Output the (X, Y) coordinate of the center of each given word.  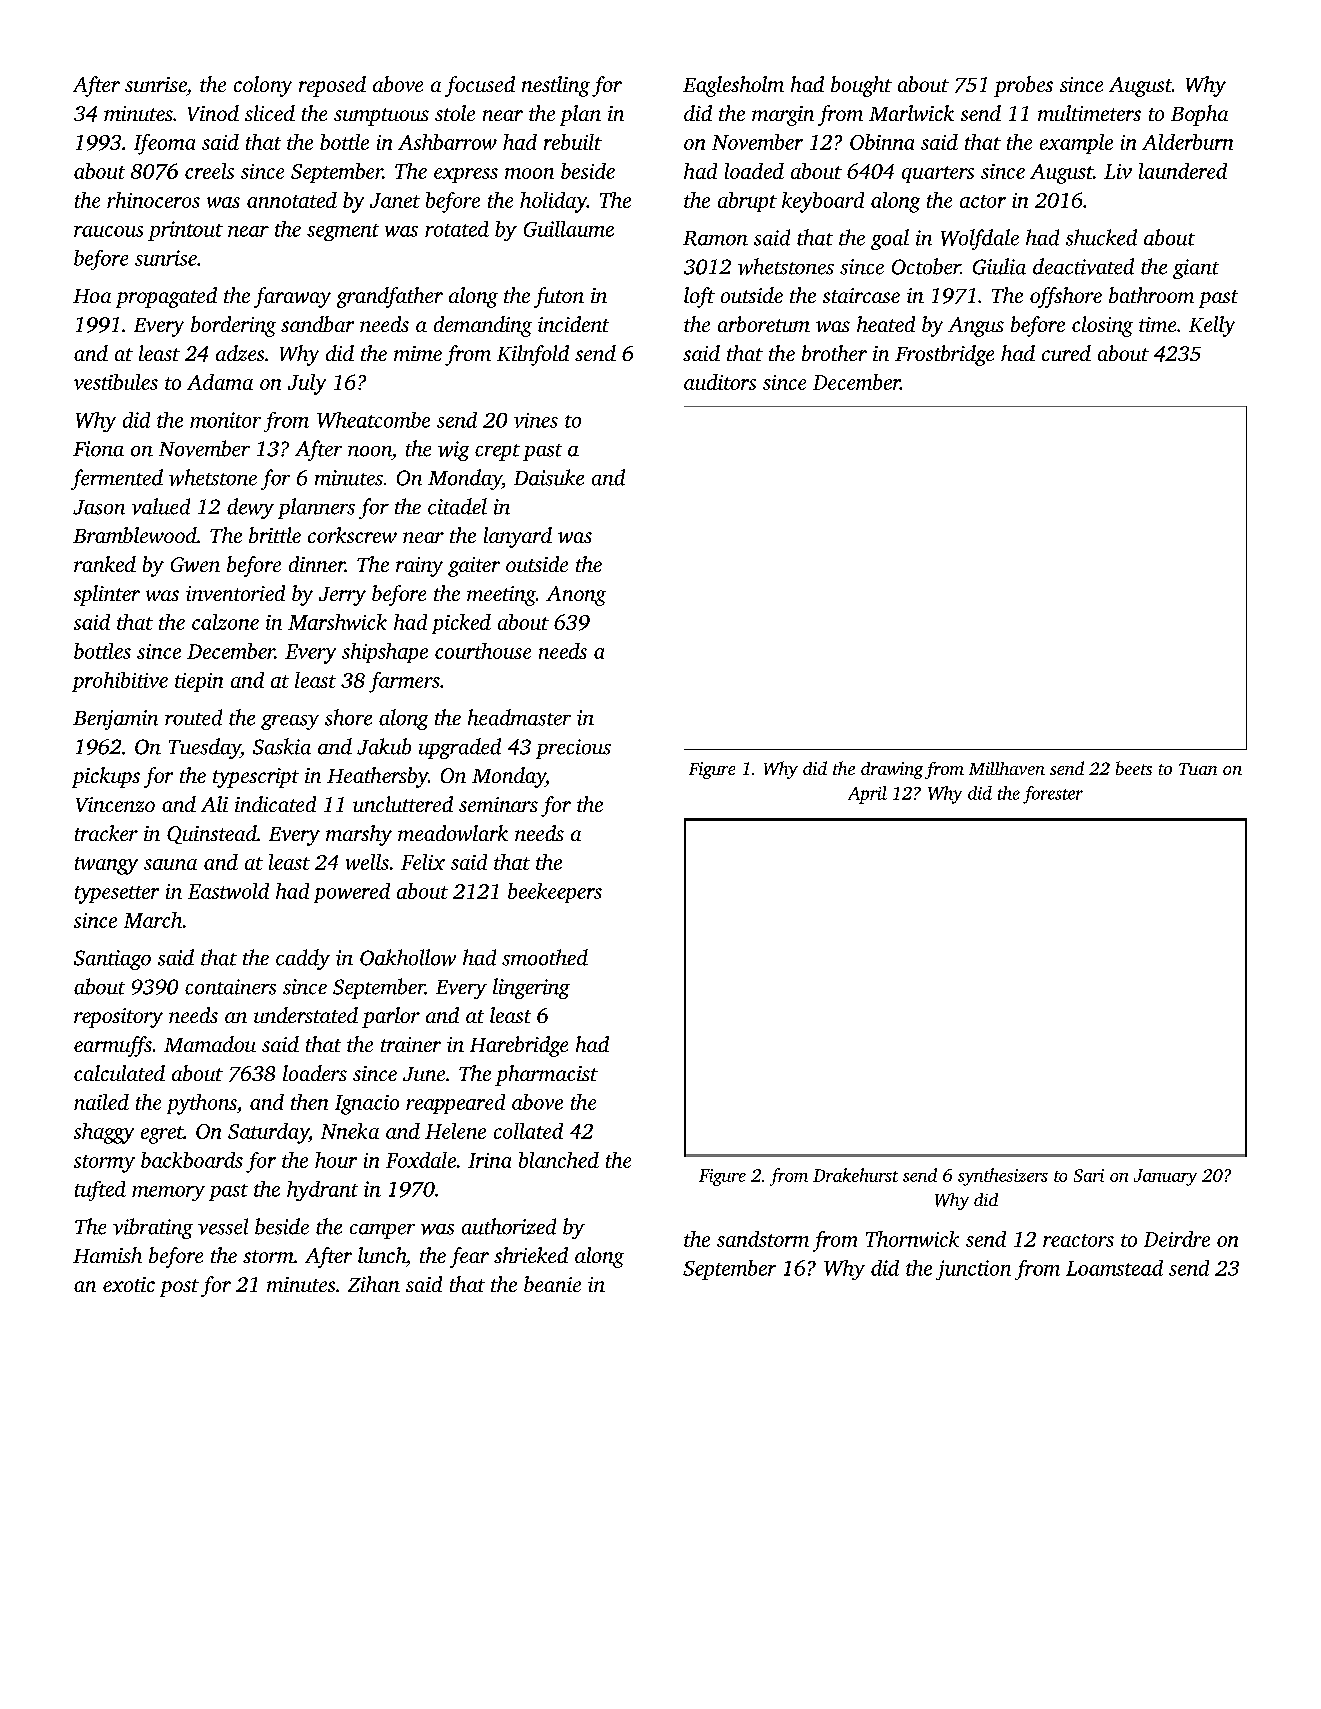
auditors (720, 382)
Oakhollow (408, 957)
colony (263, 86)
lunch (382, 1255)
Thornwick (912, 1239)
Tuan (1198, 769)
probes (1023, 86)
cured (1066, 353)
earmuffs (113, 1046)
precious (573, 749)
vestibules (116, 382)
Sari (1089, 1175)
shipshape (385, 653)
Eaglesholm (733, 86)
